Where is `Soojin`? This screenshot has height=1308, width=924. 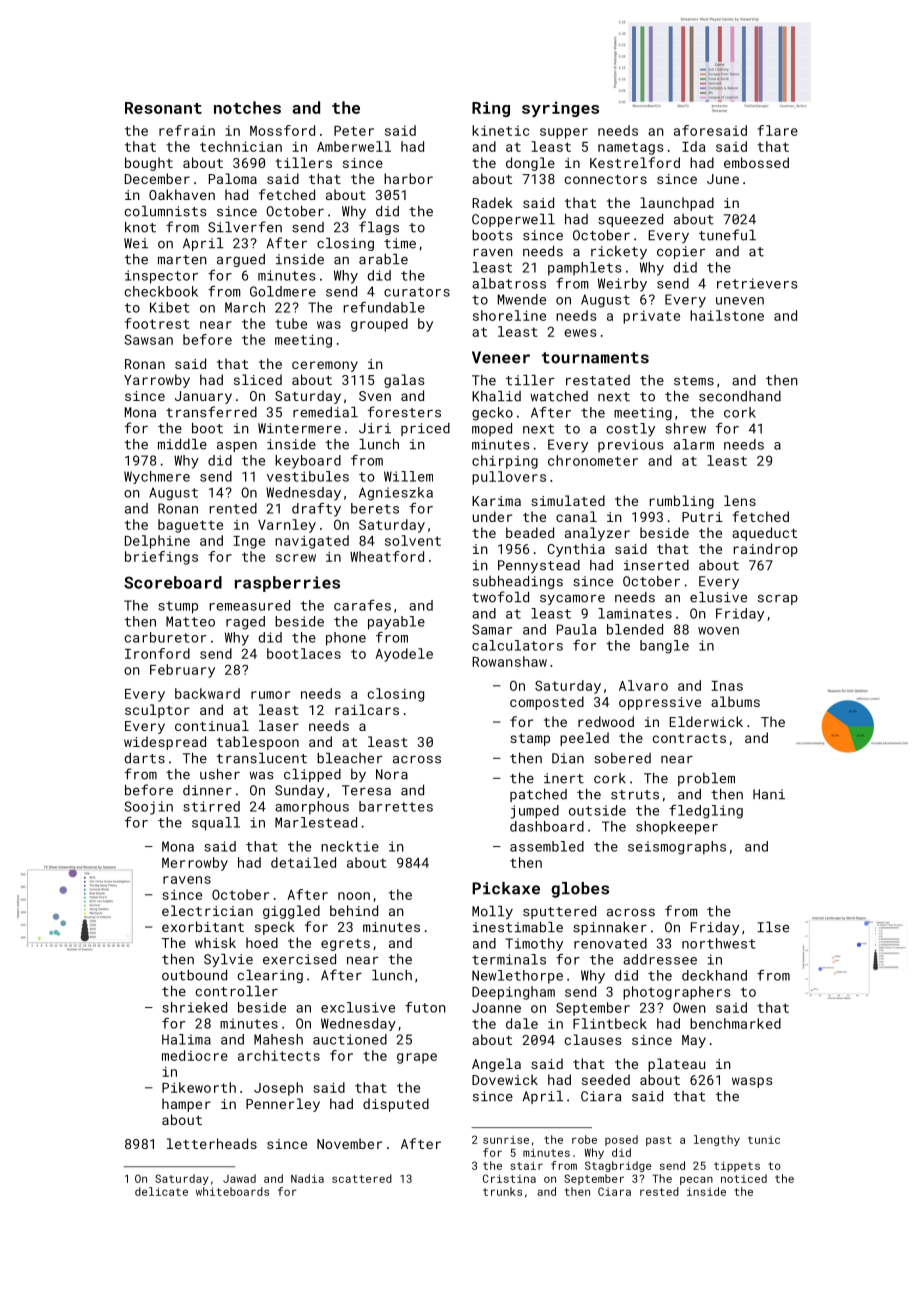 Soojin is located at coordinates (149, 808).
